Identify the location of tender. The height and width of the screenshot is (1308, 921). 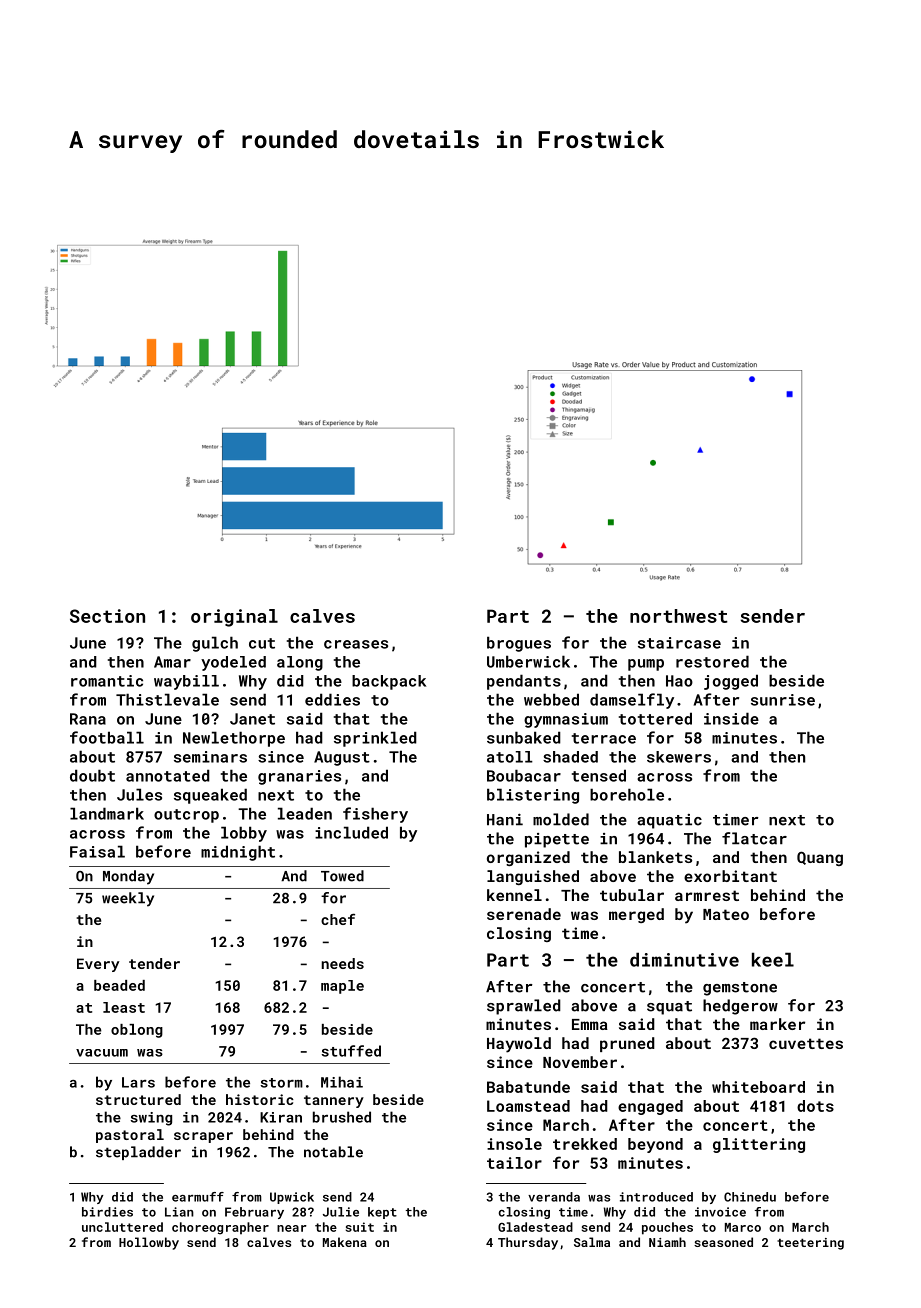
(154, 963).
